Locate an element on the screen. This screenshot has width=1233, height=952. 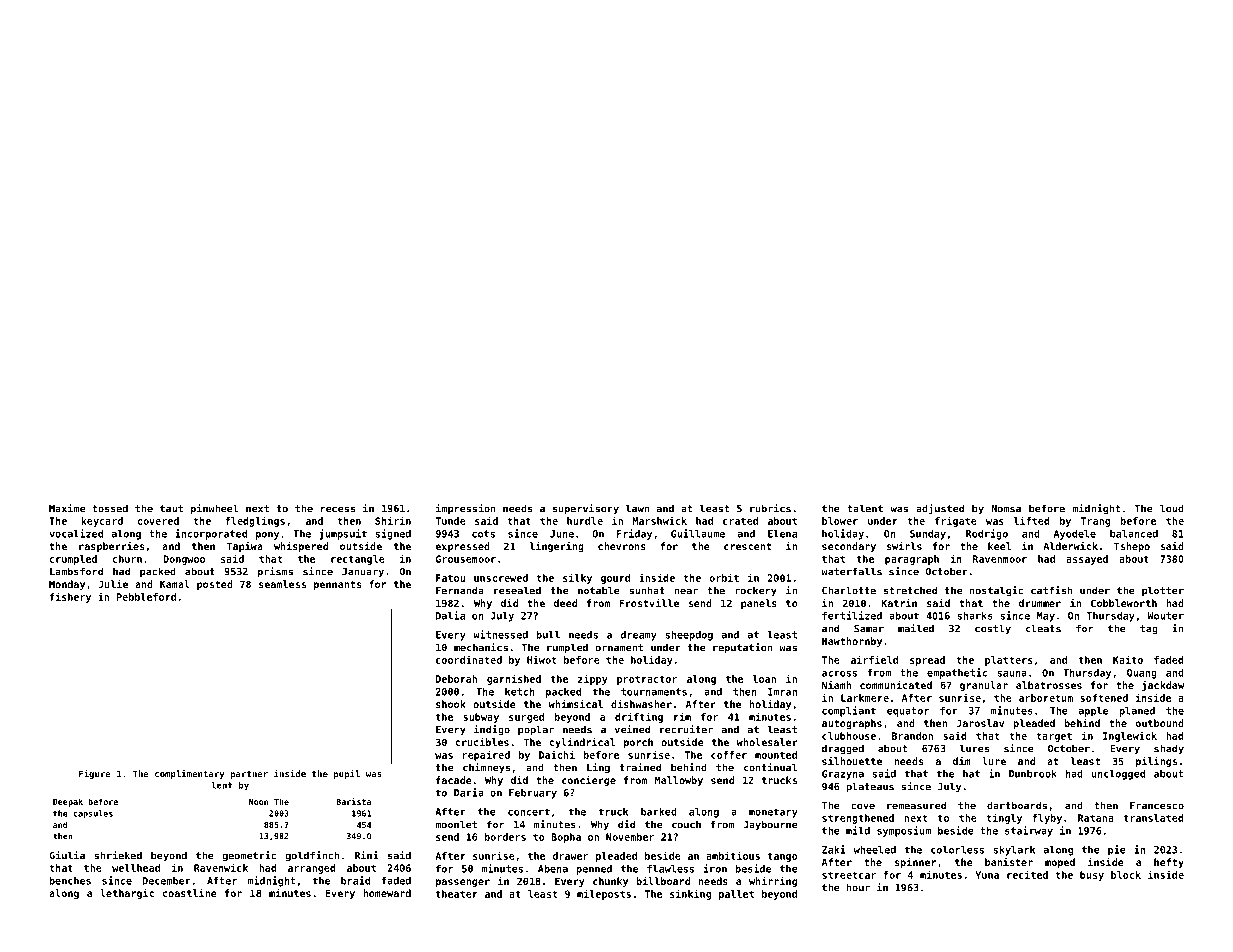
Figure is located at coordinates (95, 774).
